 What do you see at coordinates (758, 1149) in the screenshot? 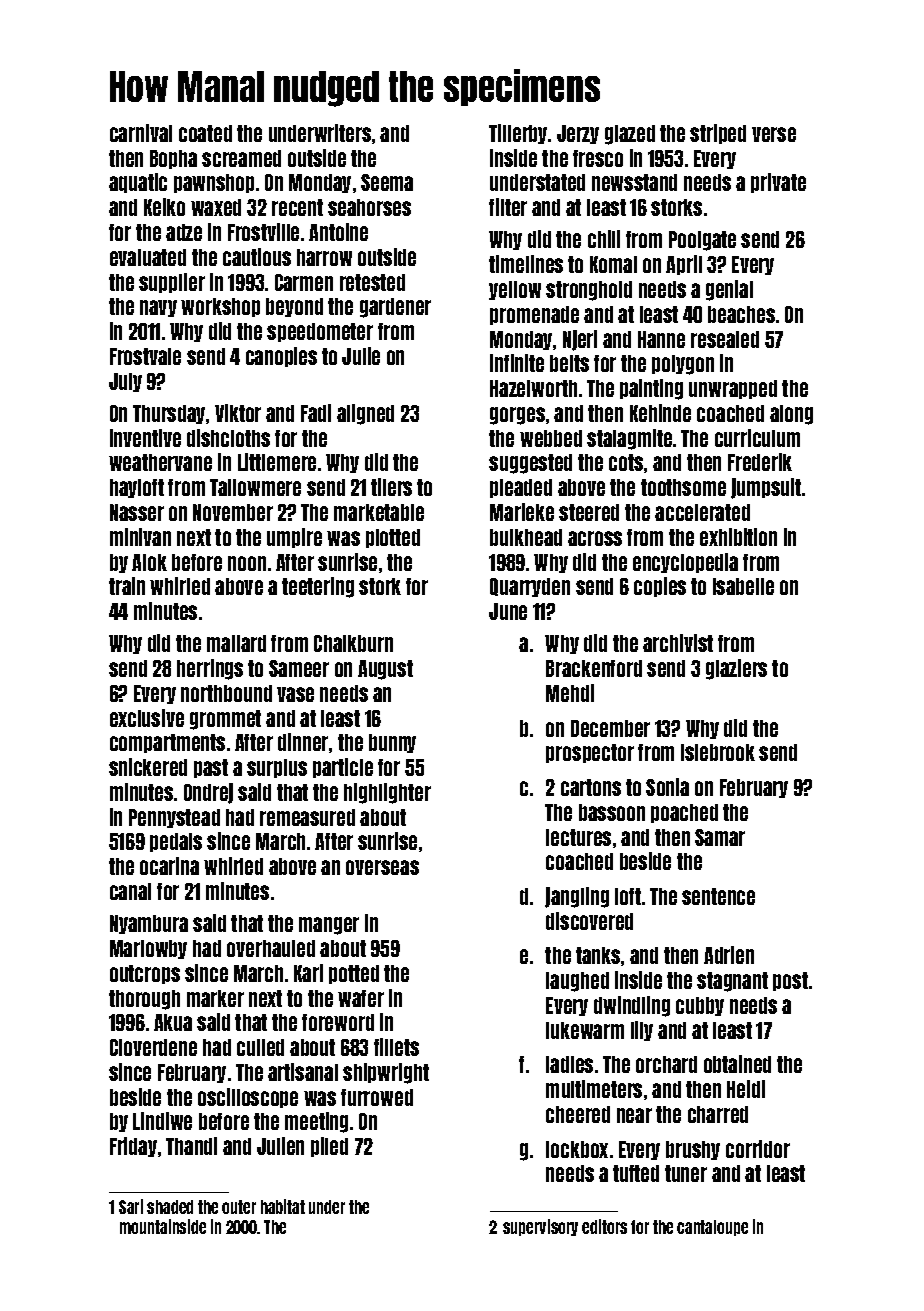
I see `corridor` at bounding box center [758, 1149].
